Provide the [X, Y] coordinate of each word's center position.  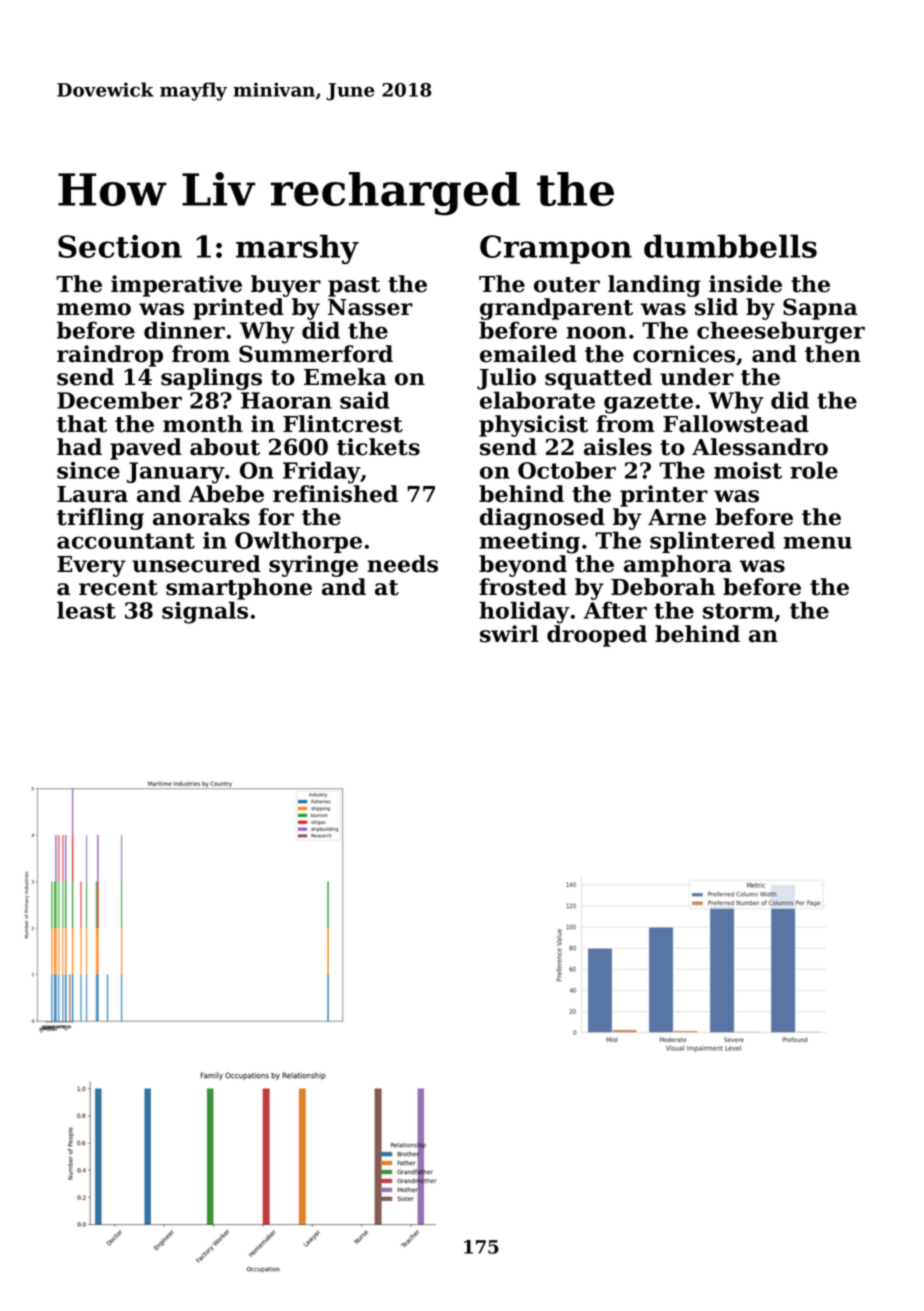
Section [120, 246]
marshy [297, 249]
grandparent [556, 309]
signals [205, 612]
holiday [524, 612]
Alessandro [760, 447]
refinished [335, 494]
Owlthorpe [298, 542]
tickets [378, 447]
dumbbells [730, 246]
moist [748, 470]
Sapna [820, 309]
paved [146, 449]
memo [94, 309]
